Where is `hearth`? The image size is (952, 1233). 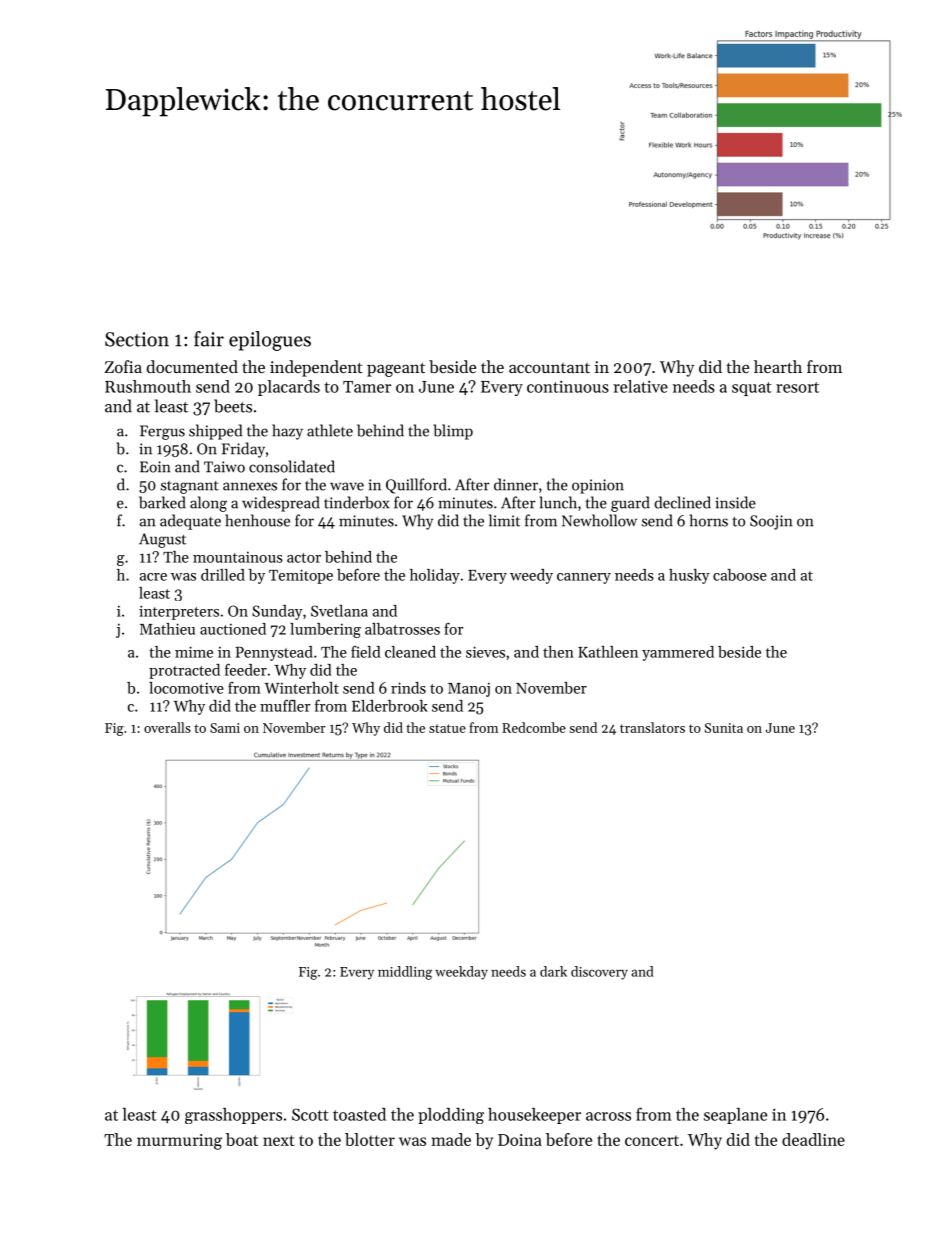
hearth is located at coordinates (778, 366).
